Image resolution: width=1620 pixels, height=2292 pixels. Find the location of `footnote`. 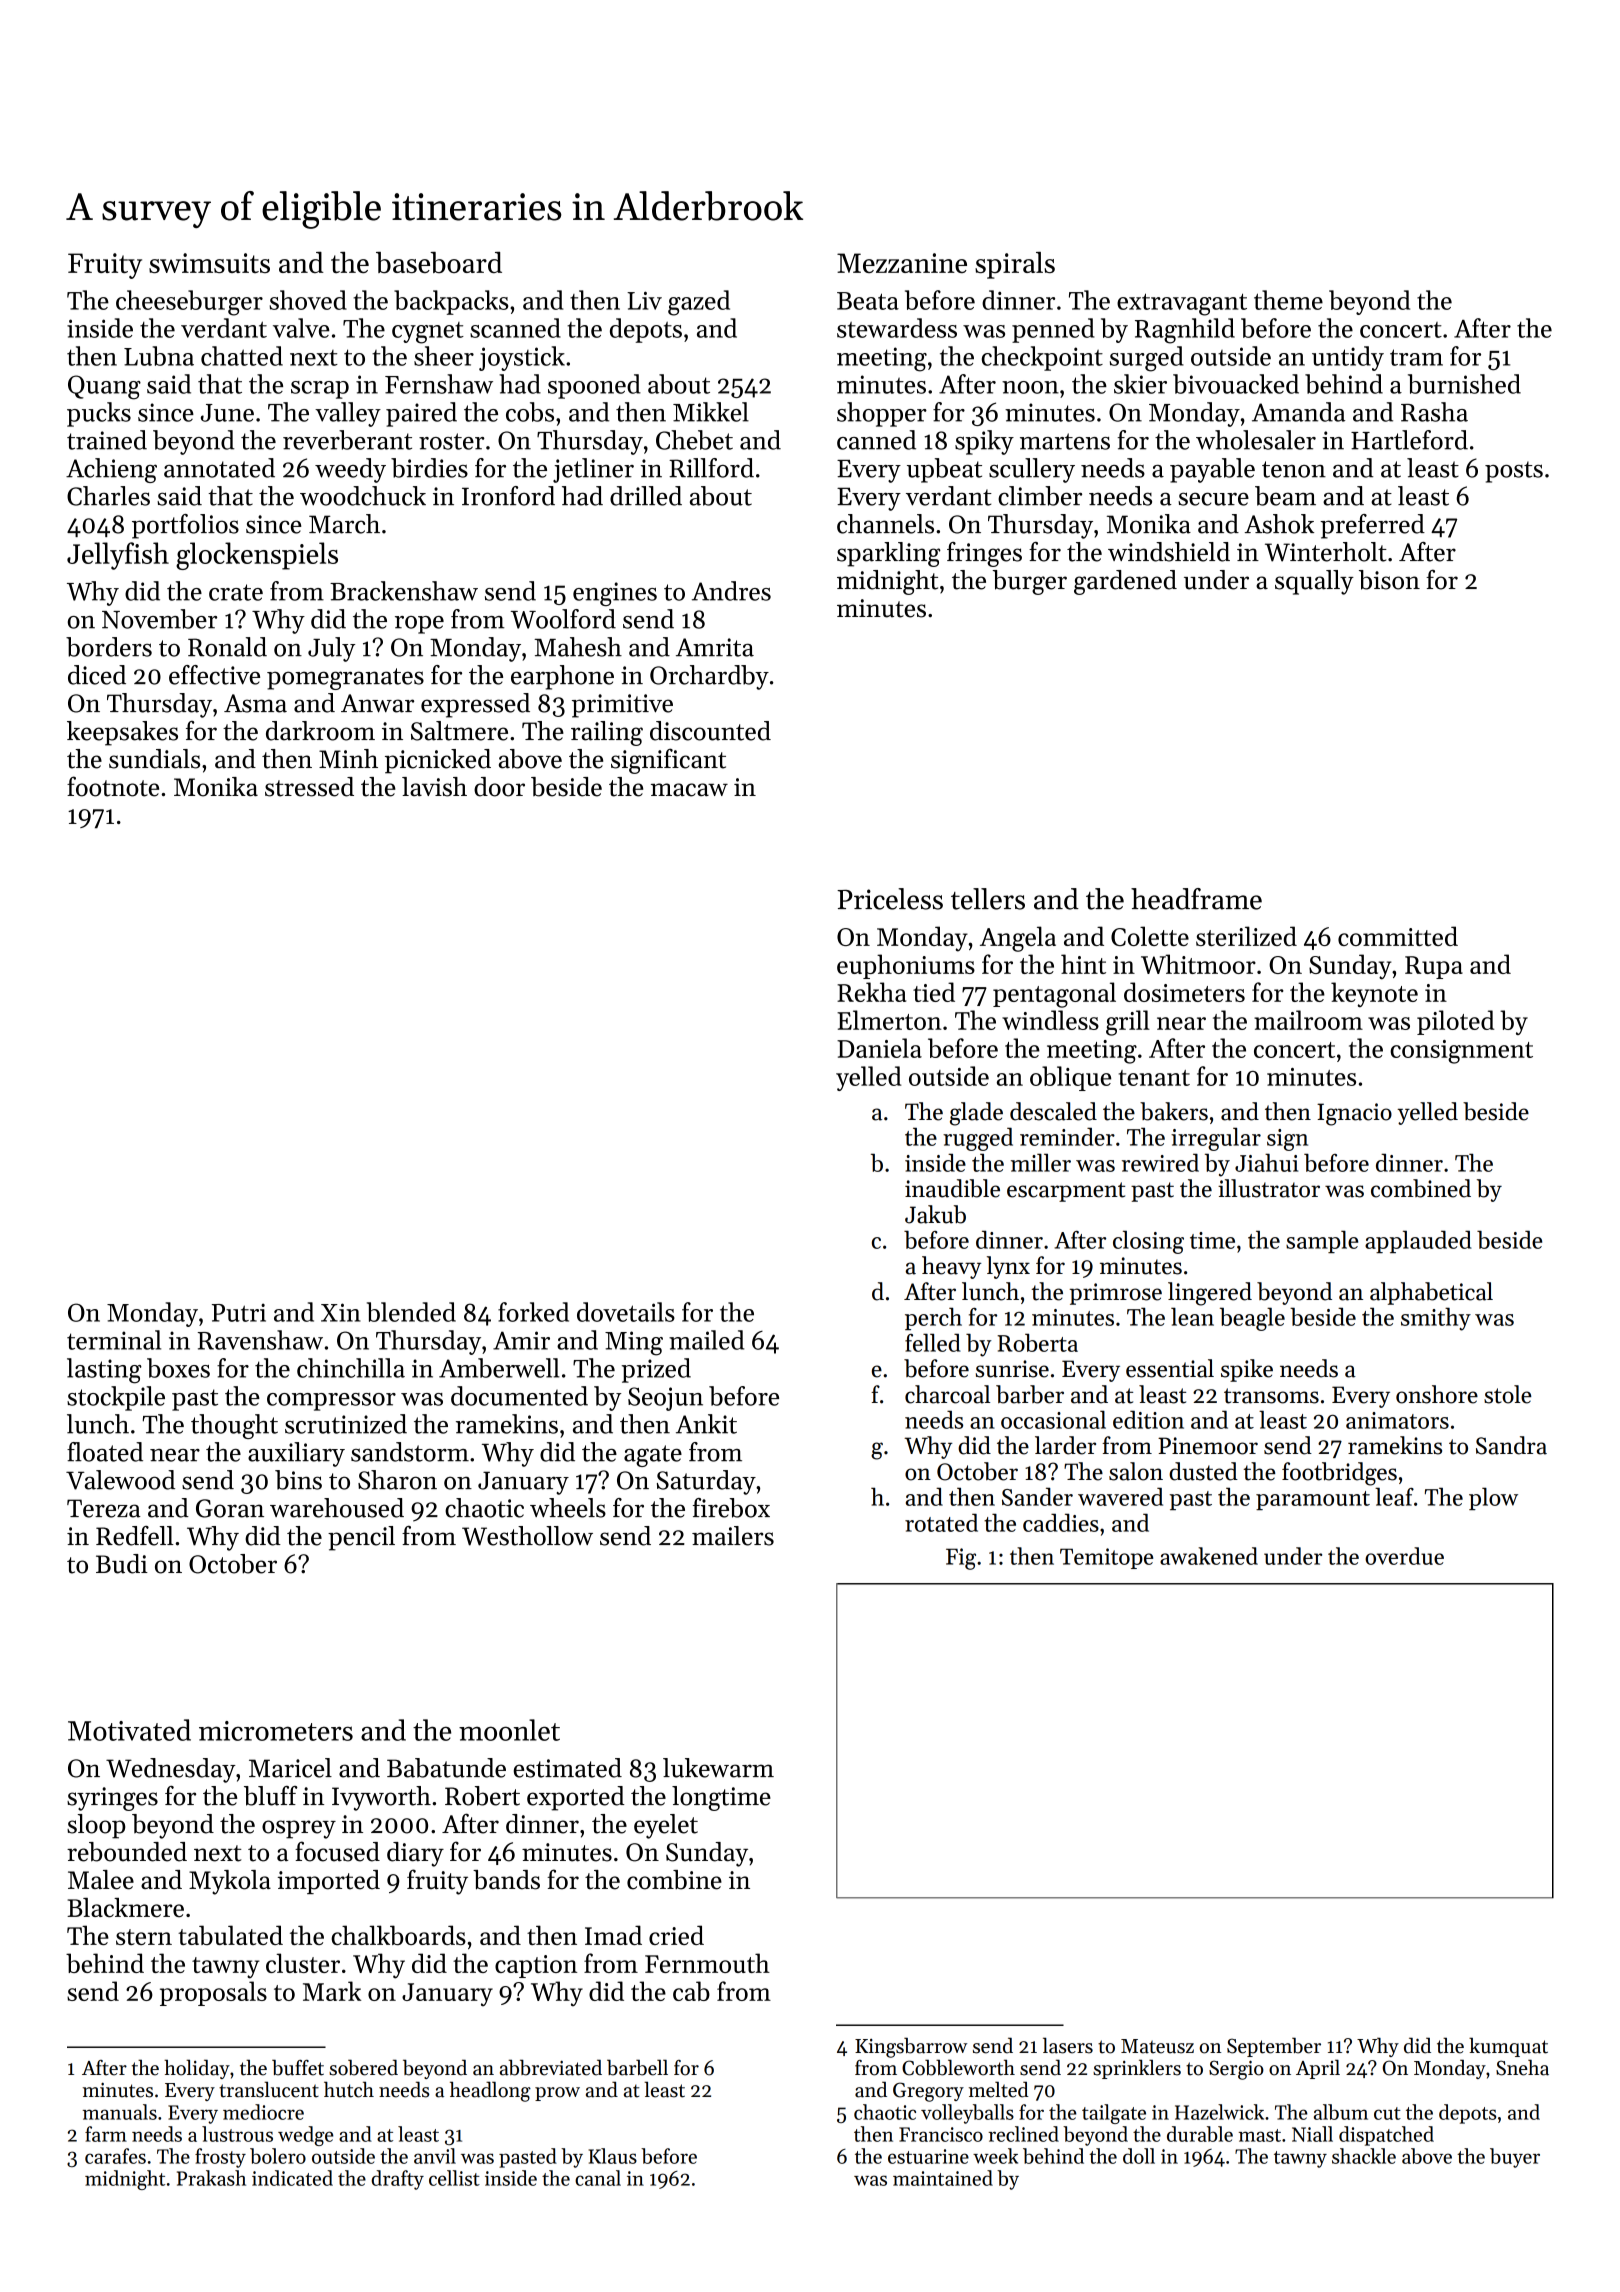

footnote is located at coordinates (113, 786).
